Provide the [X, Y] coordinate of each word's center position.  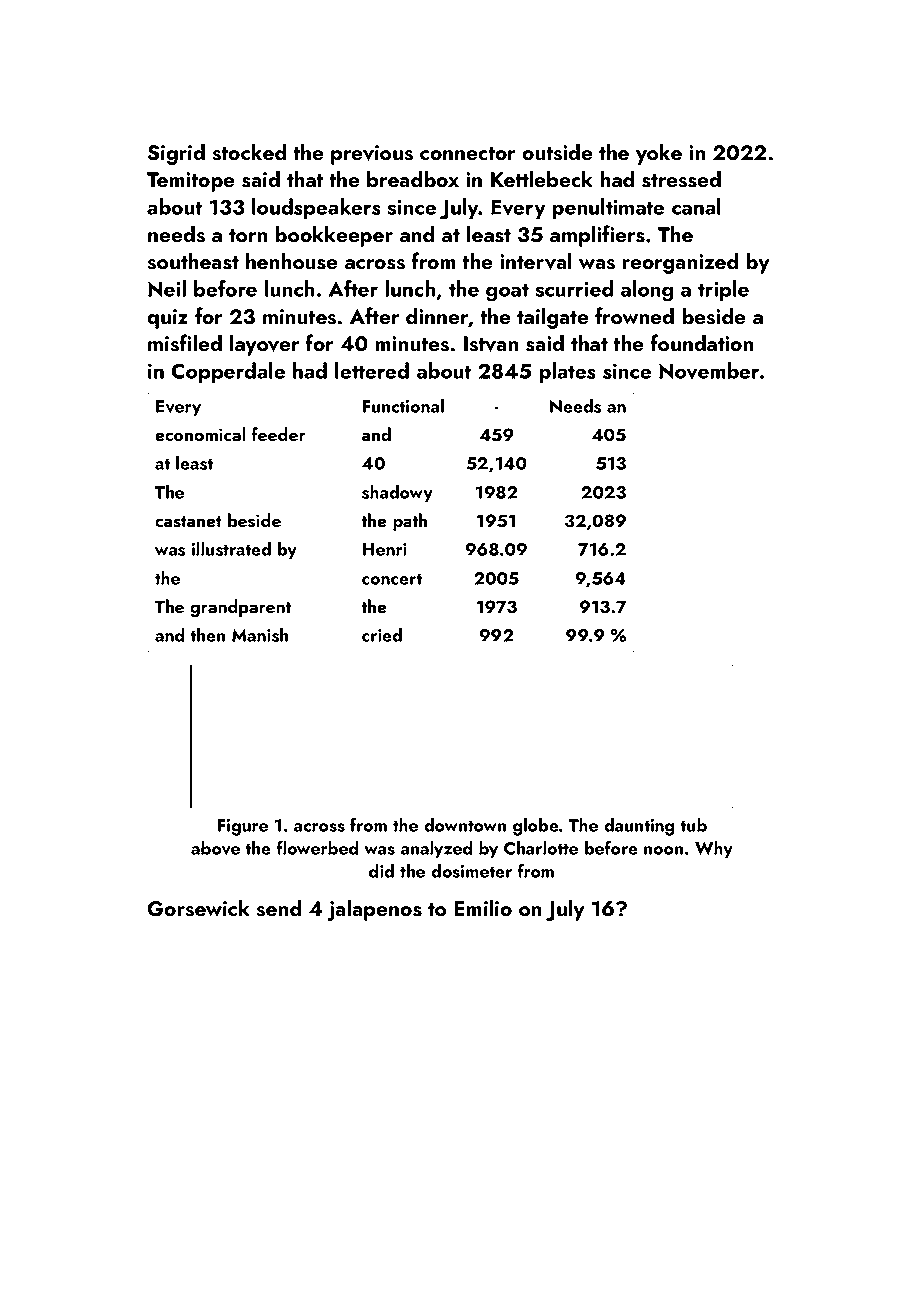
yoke [659, 154]
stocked [249, 152]
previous [372, 155]
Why [714, 850]
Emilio [483, 907]
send [278, 908]
